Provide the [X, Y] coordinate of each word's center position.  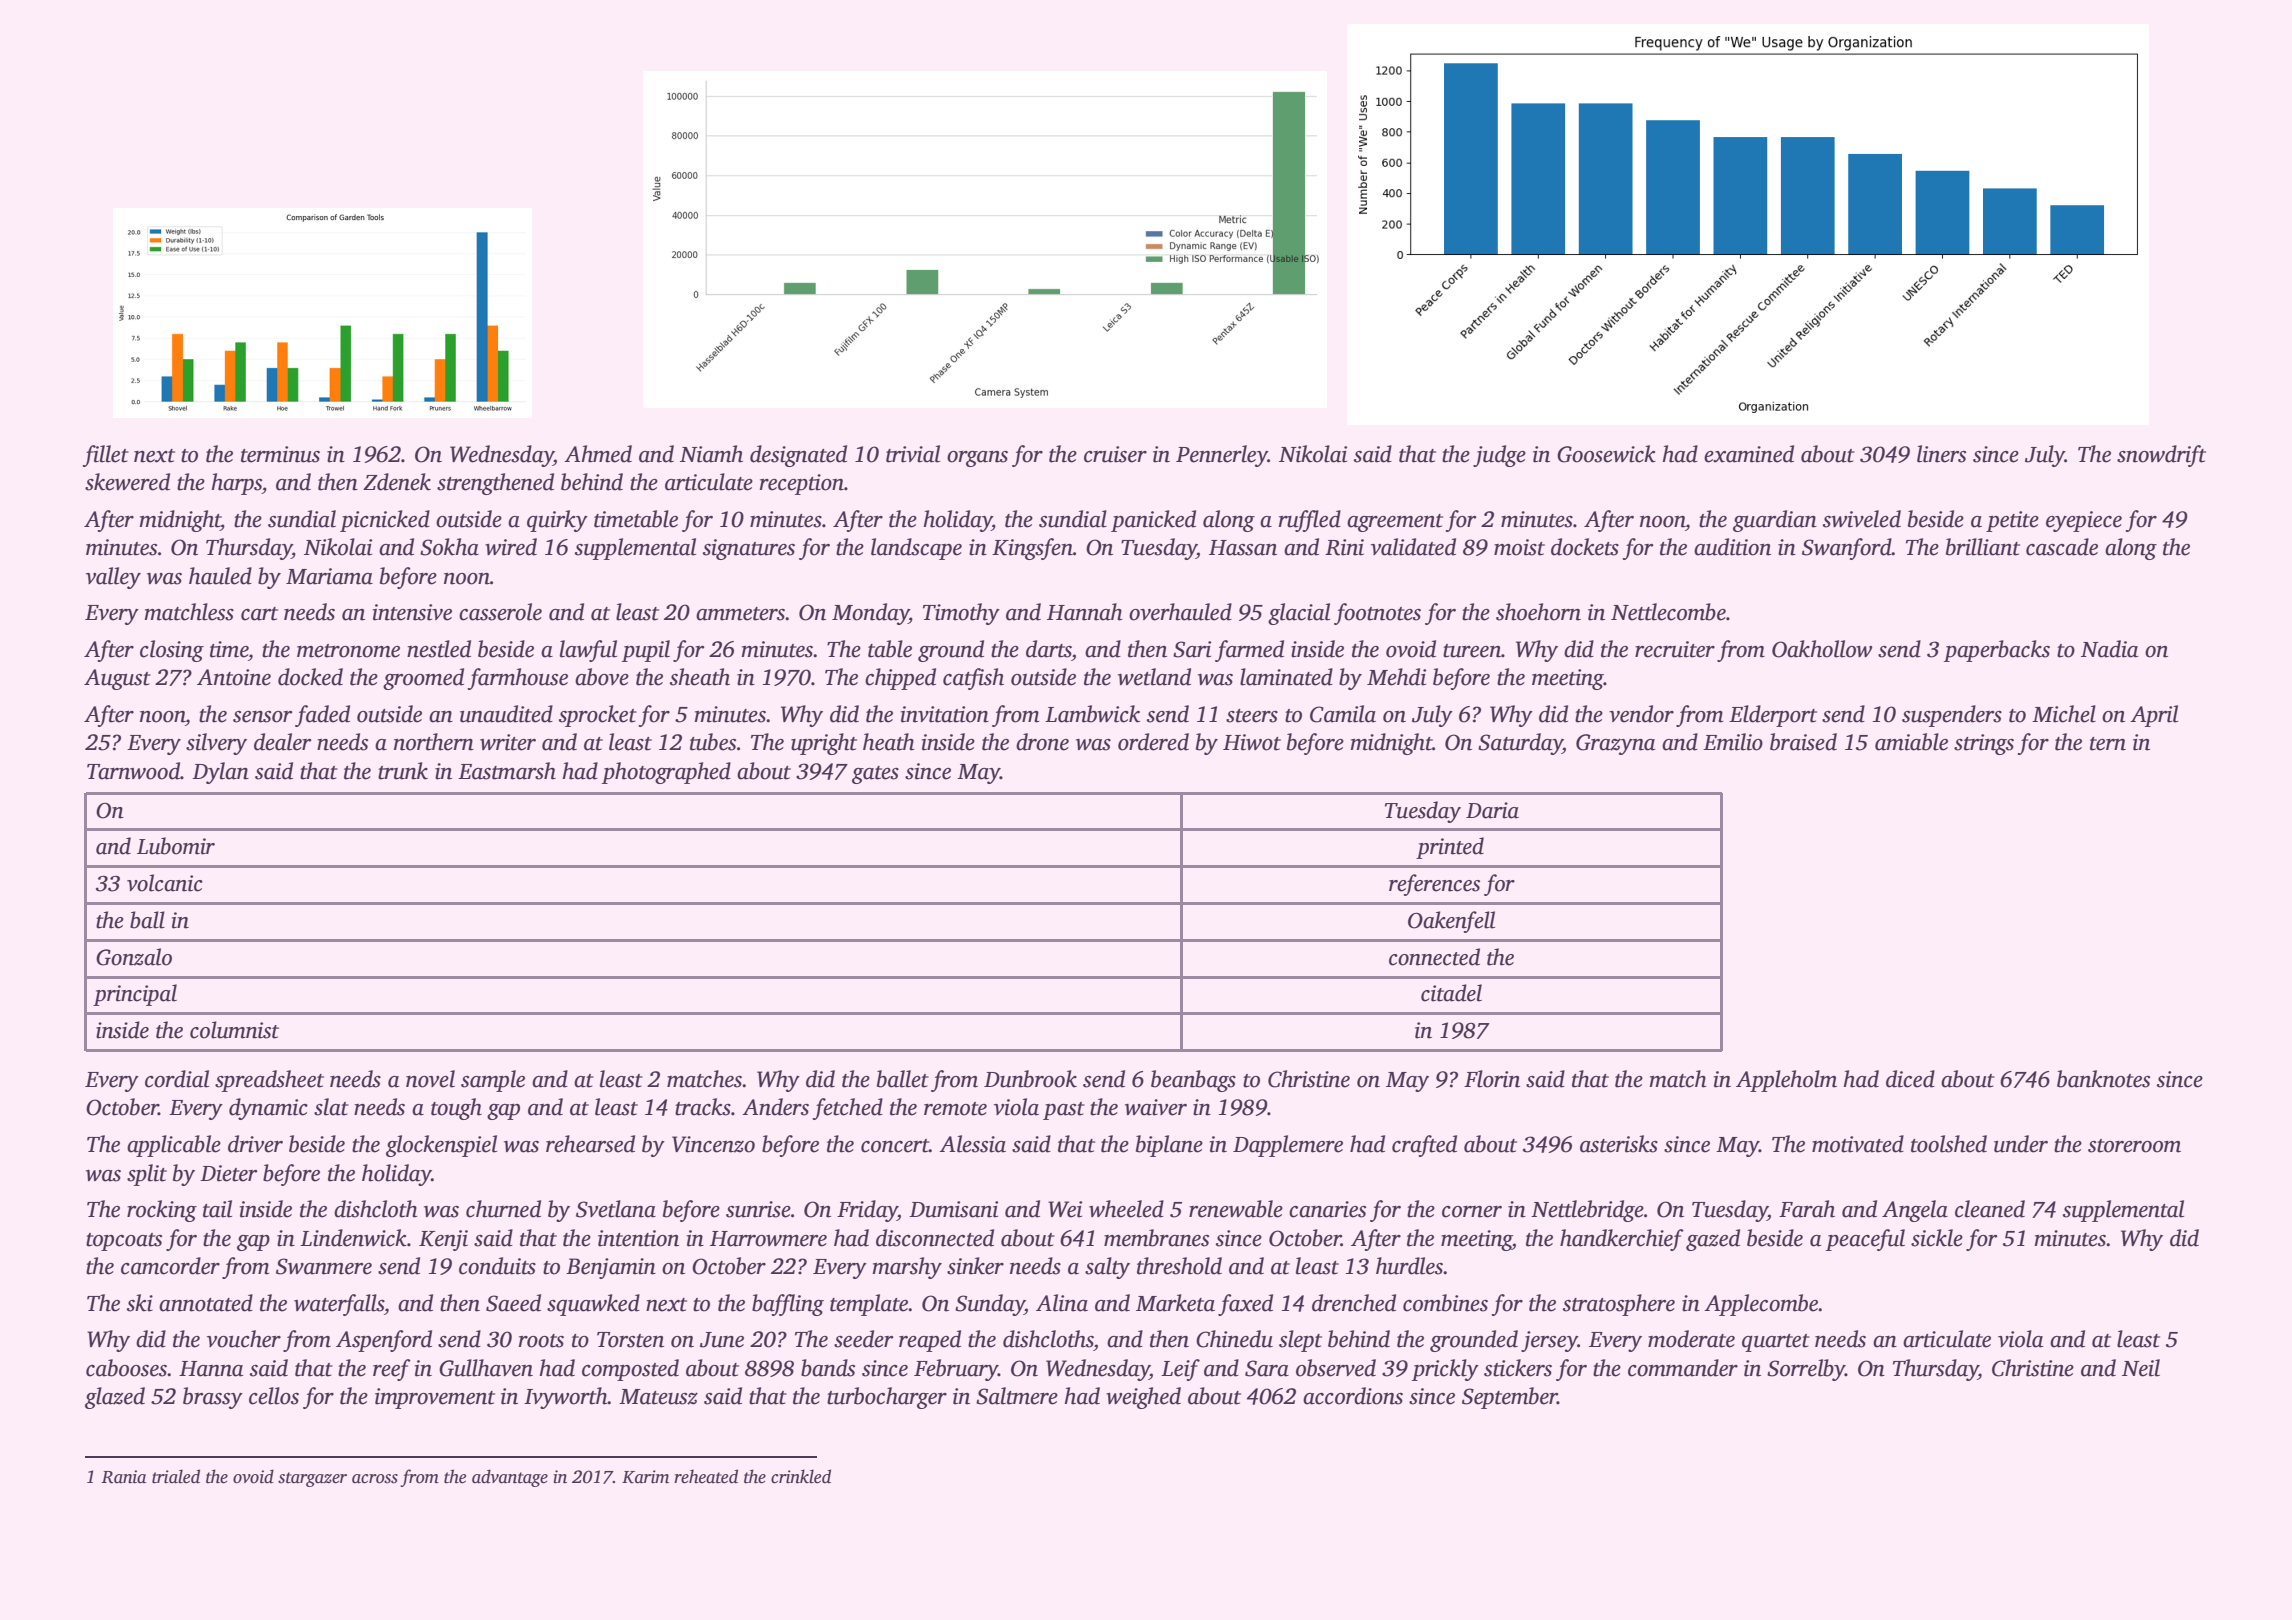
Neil [2141, 1368]
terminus [280, 454]
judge [1499, 456]
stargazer [312, 1479]
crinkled [801, 1476]
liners [1941, 454]
